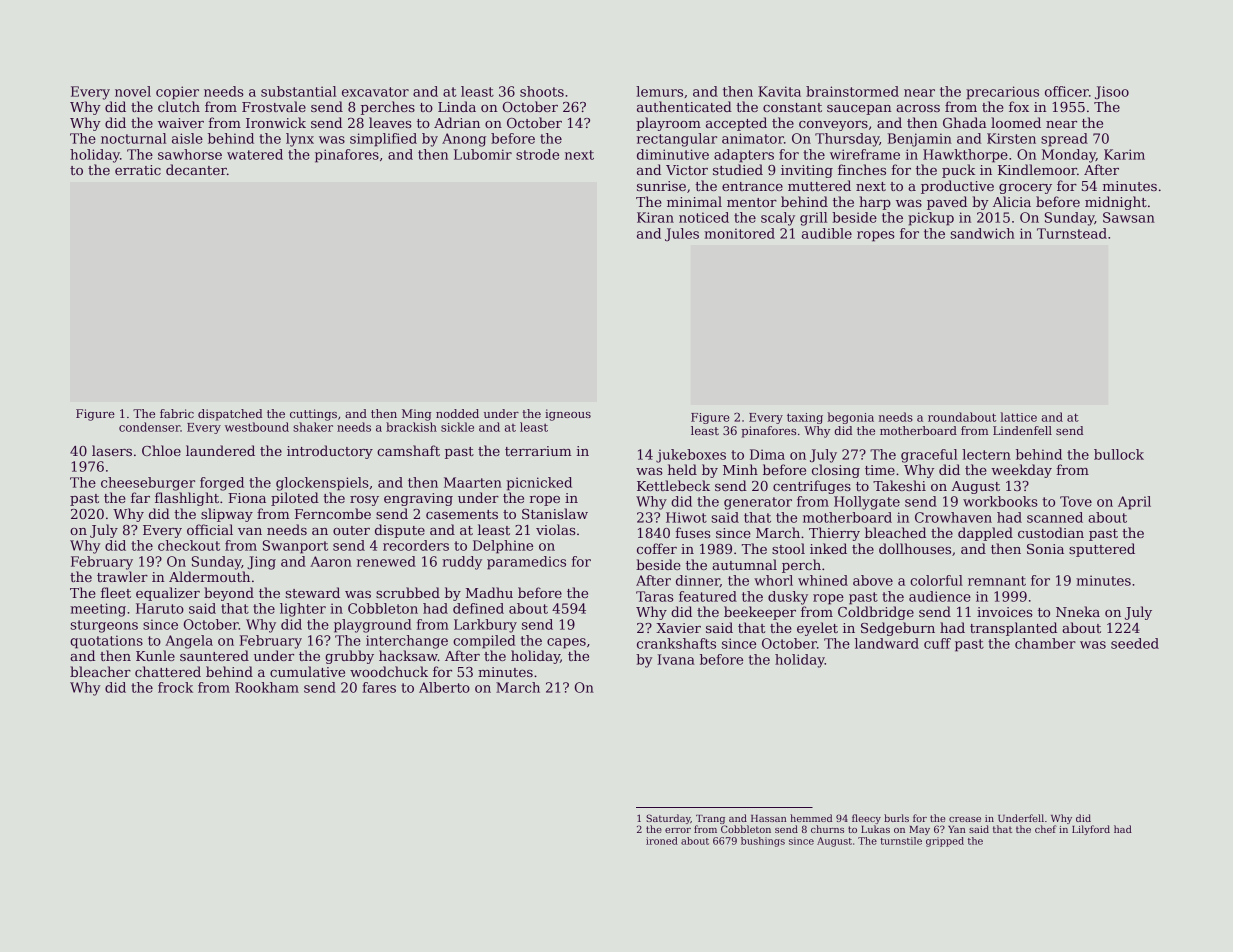 This screenshot has width=1233, height=952. Describe the element at coordinates (1067, 91) in the screenshot. I see `officer` at that location.
